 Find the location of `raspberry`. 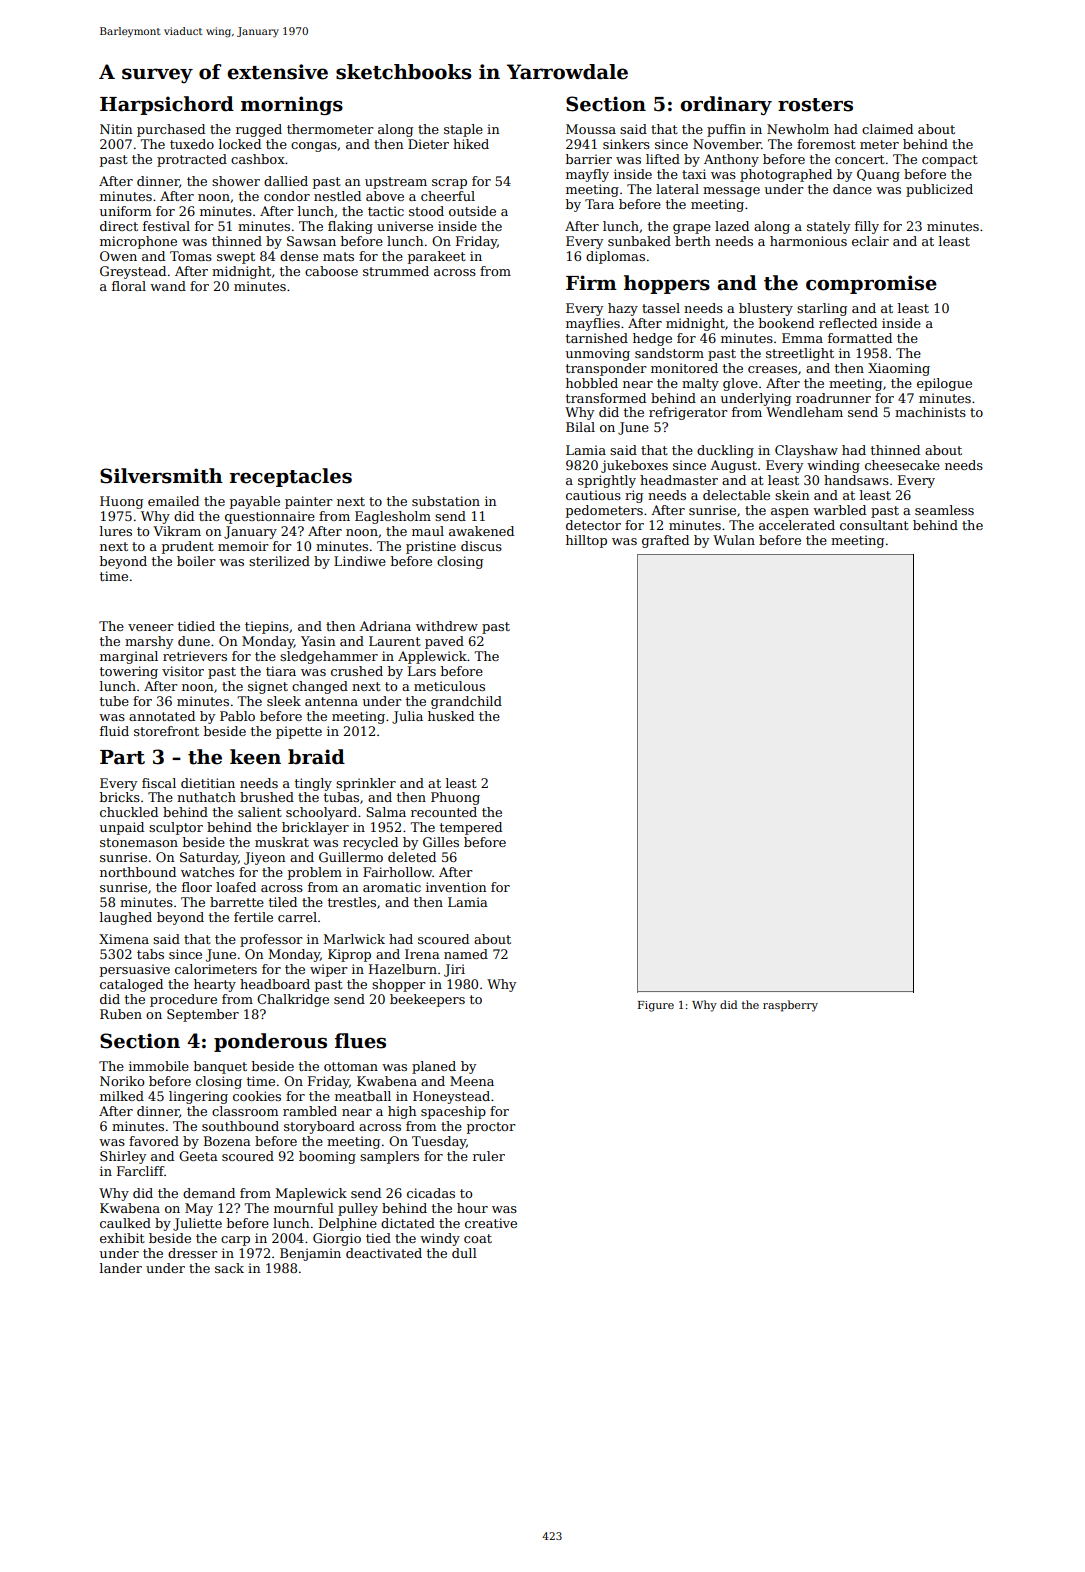

raspberry is located at coordinates (790, 1006).
